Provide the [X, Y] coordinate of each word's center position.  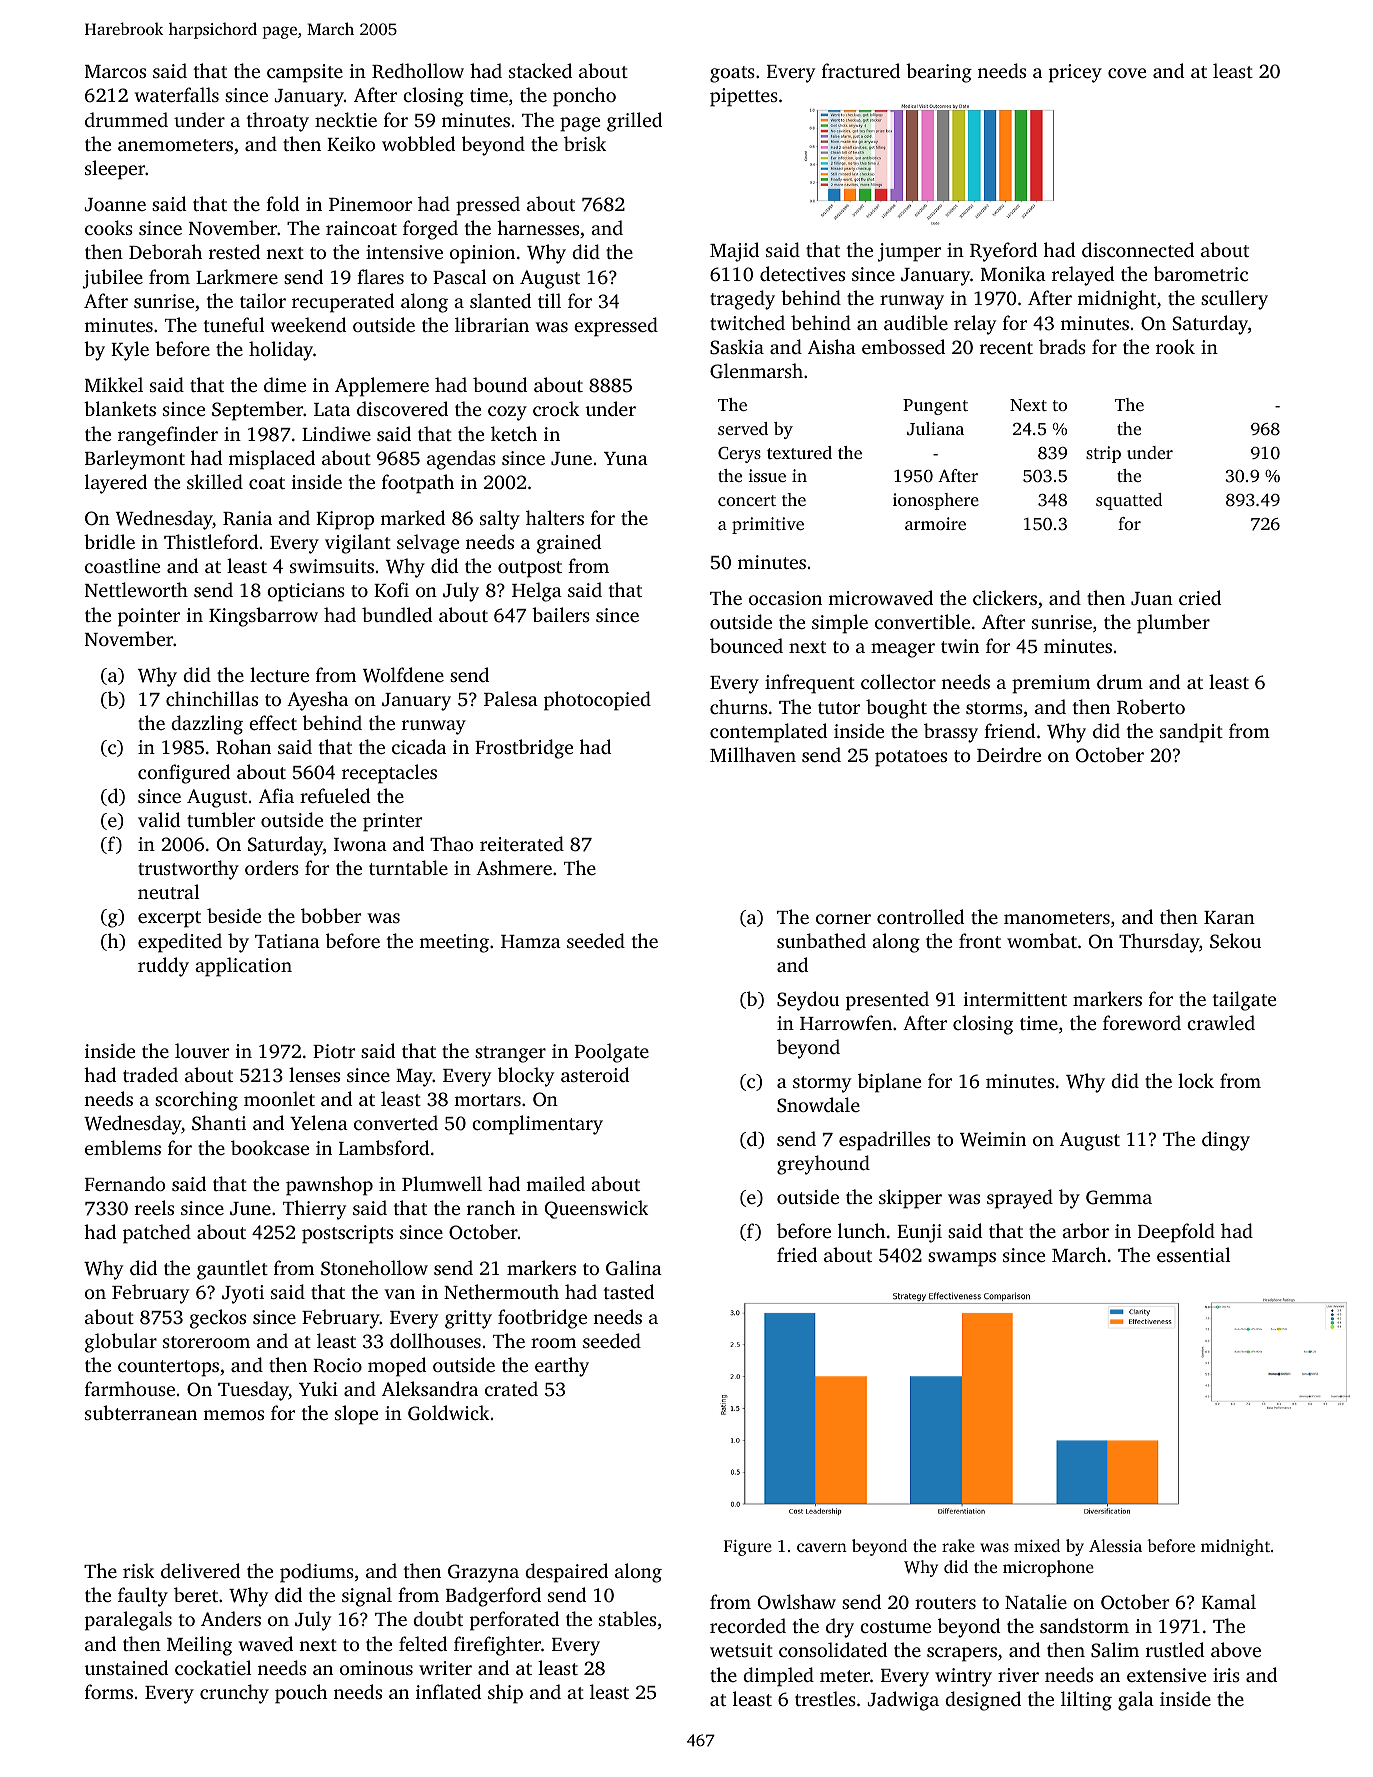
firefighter [497, 1646]
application [243, 967]
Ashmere [514, 867]
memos [233, 1415]
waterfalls [176, 94]
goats [732, 74]
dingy [1226, 1141]
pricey [1075, 73]
